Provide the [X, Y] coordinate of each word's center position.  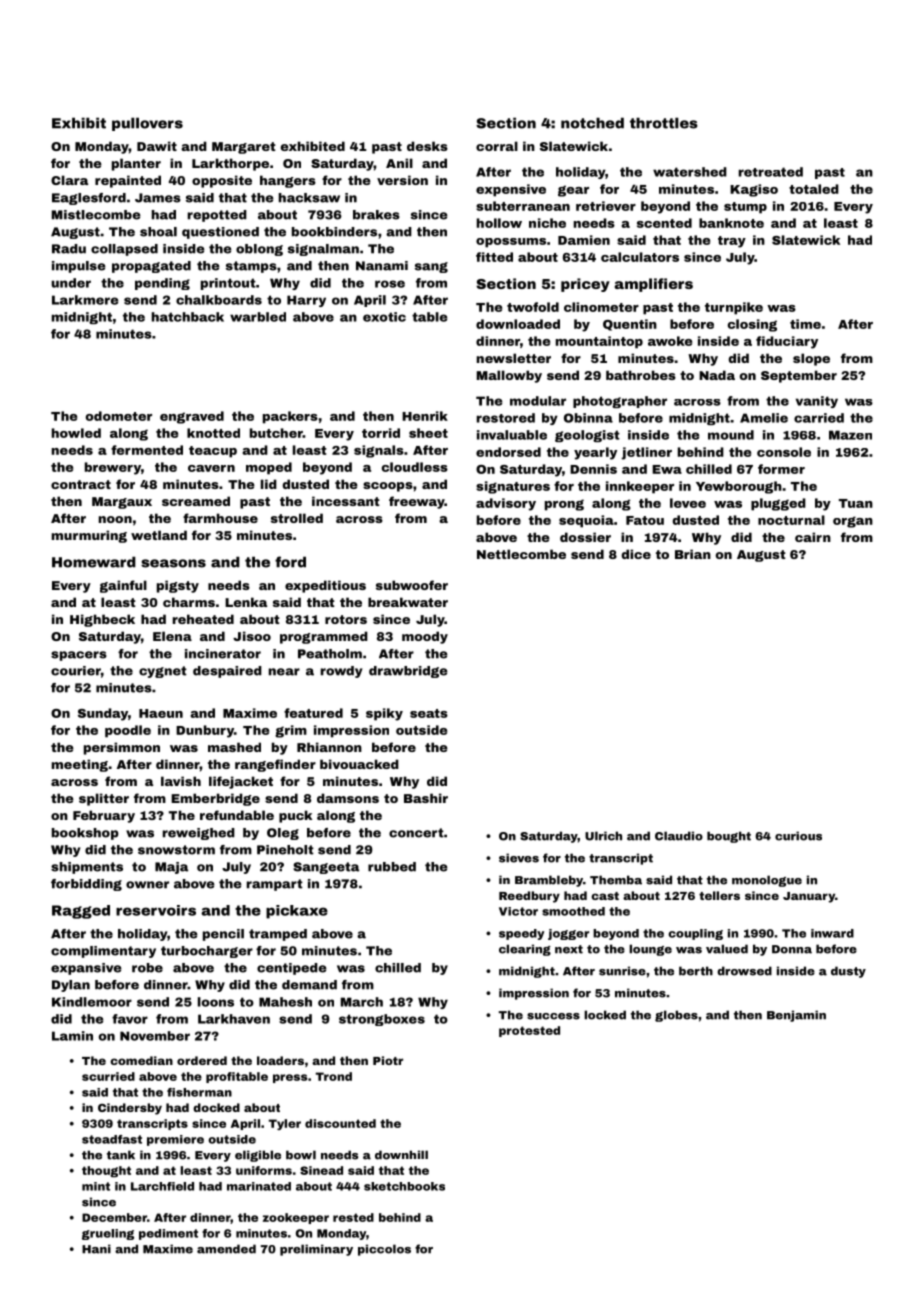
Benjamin [796, 1016]
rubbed [392, 867]
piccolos [384, 1250]
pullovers [147, 124]
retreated [771, 172]
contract [81, 484]
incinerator [223, 654]
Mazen [850, 435]
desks [427, 146]
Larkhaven [234, 1019]
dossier [585, 537]
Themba [616, 880]
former [781, 469]
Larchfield [162, 1186]
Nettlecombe [521, 554]
